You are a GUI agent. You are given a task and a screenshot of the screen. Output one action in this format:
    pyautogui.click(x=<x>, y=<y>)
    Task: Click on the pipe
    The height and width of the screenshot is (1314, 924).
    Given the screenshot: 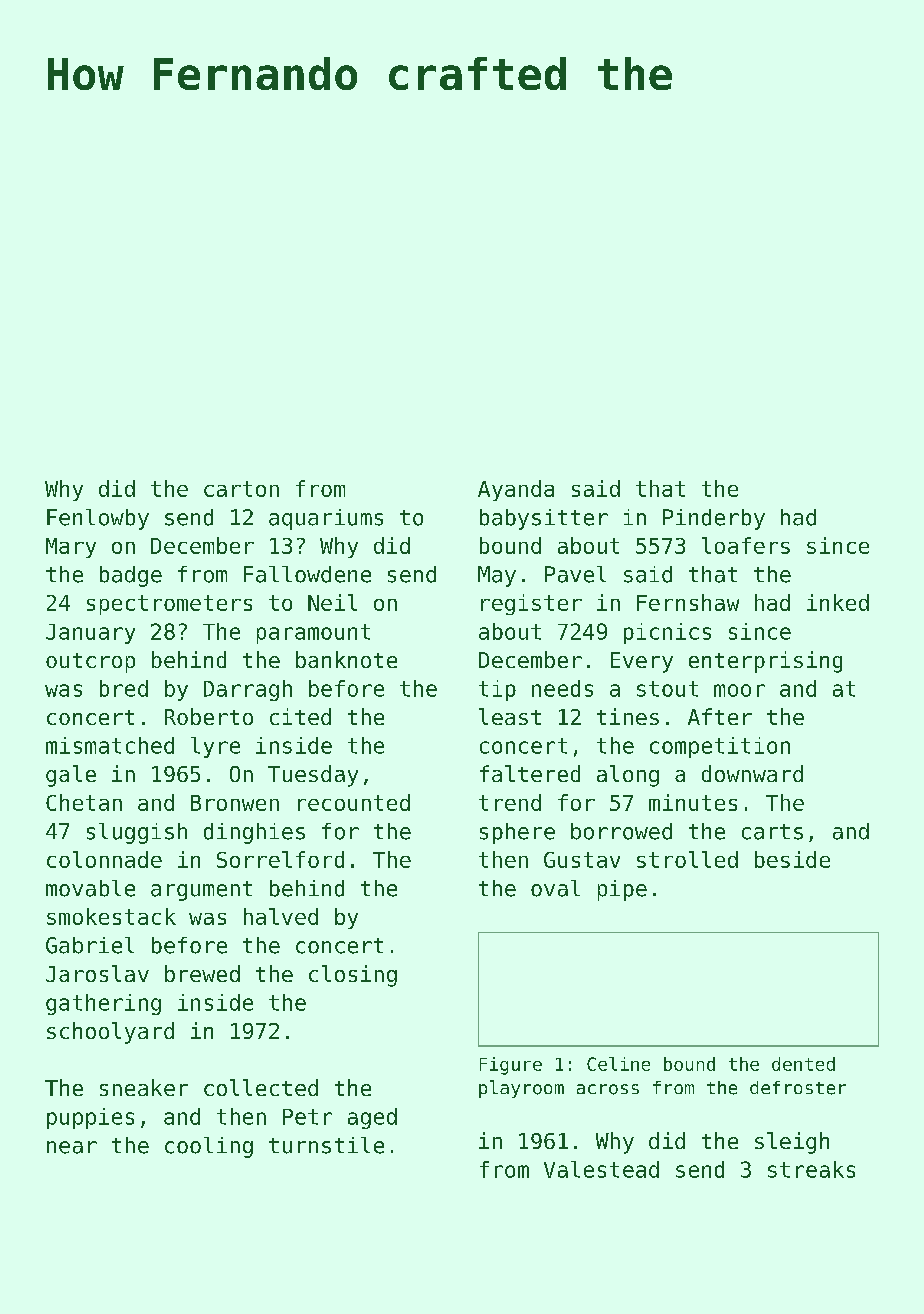 What is the action you would take?
    pyautogui.click(x=622, y=890)
